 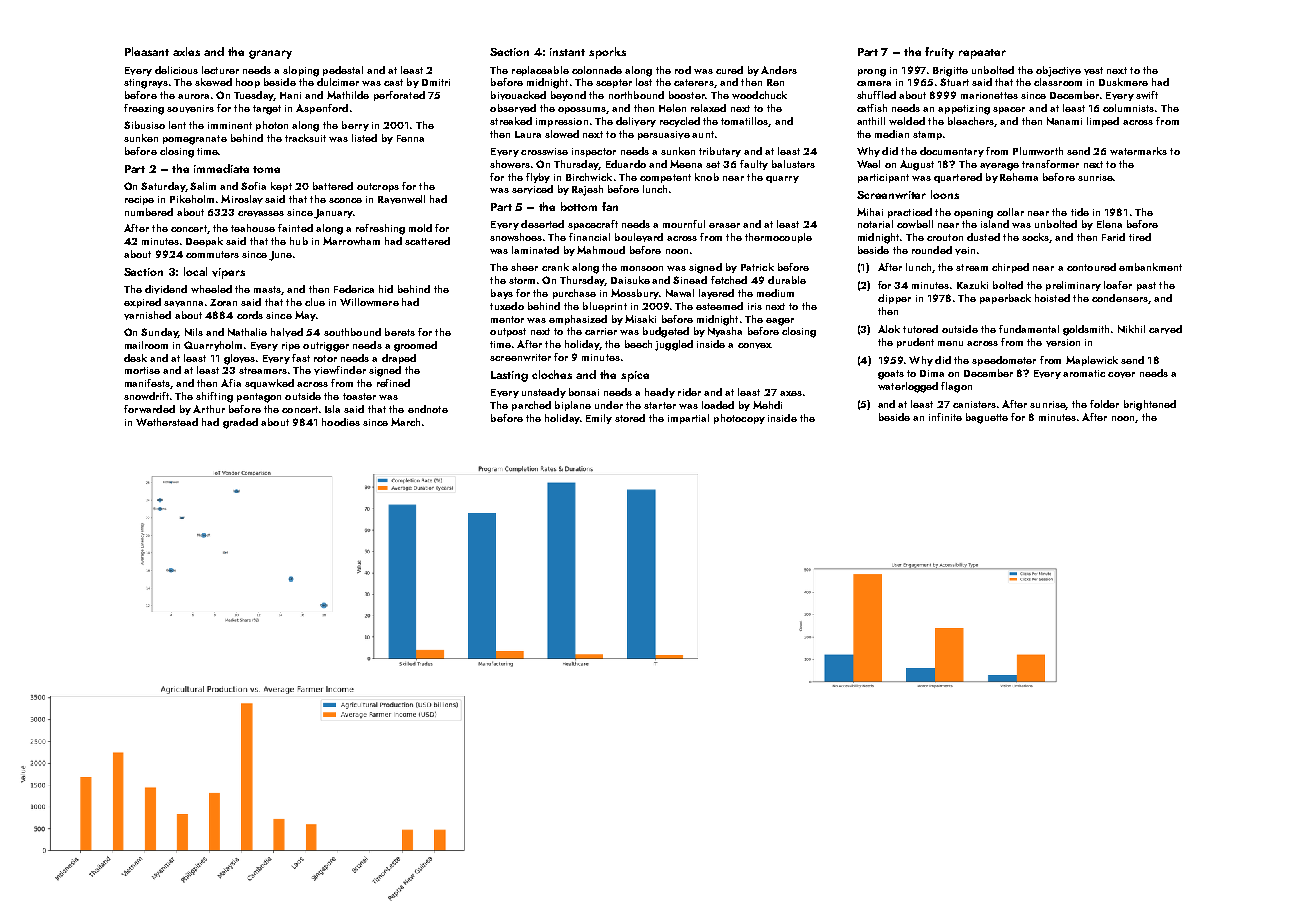 What do you see at coordinates (952, 152) in the image?
I see `documentary` at bounding box center [952, 152].
